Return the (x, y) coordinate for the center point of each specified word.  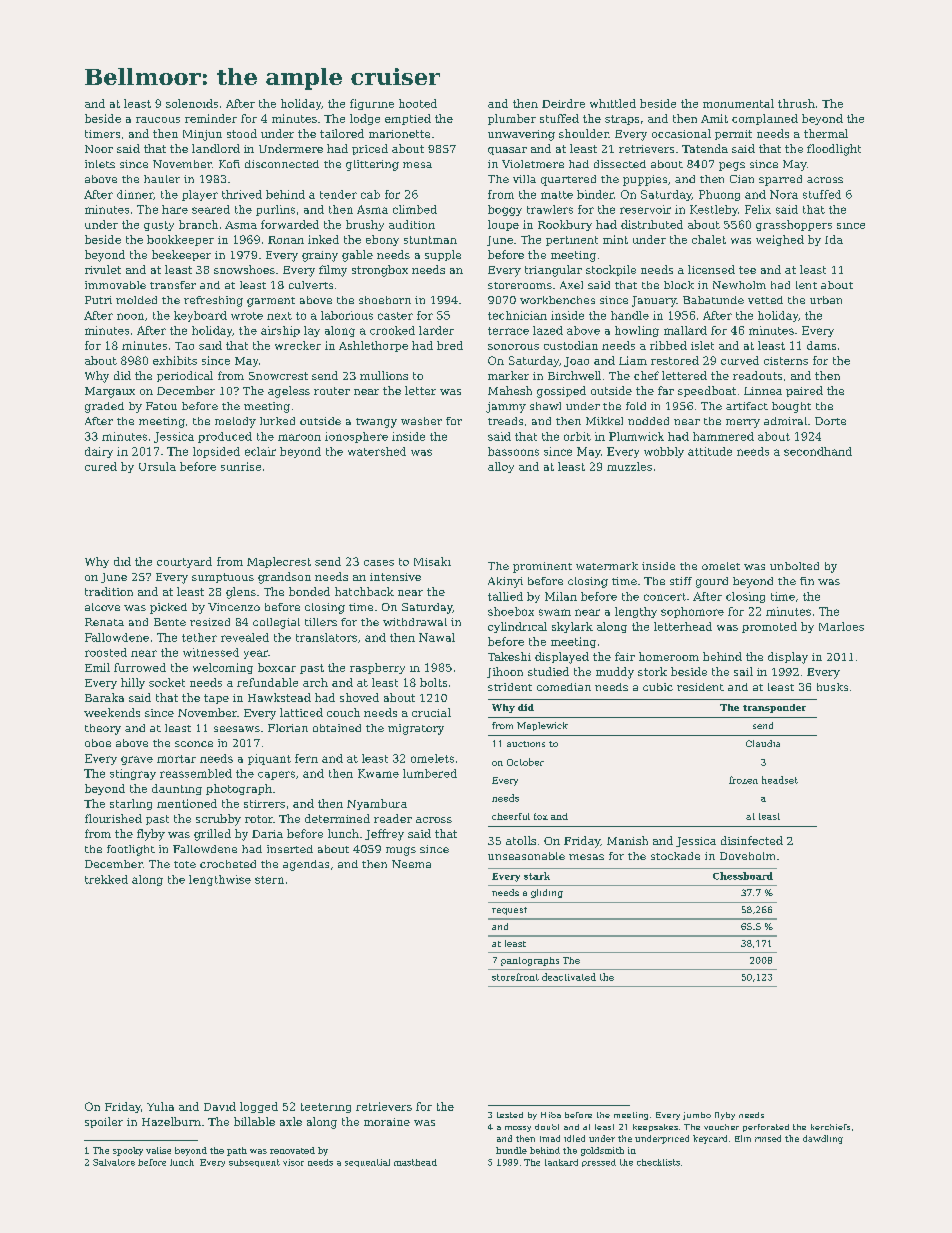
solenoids (192, 103)
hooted (418, 103)
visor (293, 1162)
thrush (796, 103)
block (679, 285)
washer (421, 421)
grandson (284, 578)
